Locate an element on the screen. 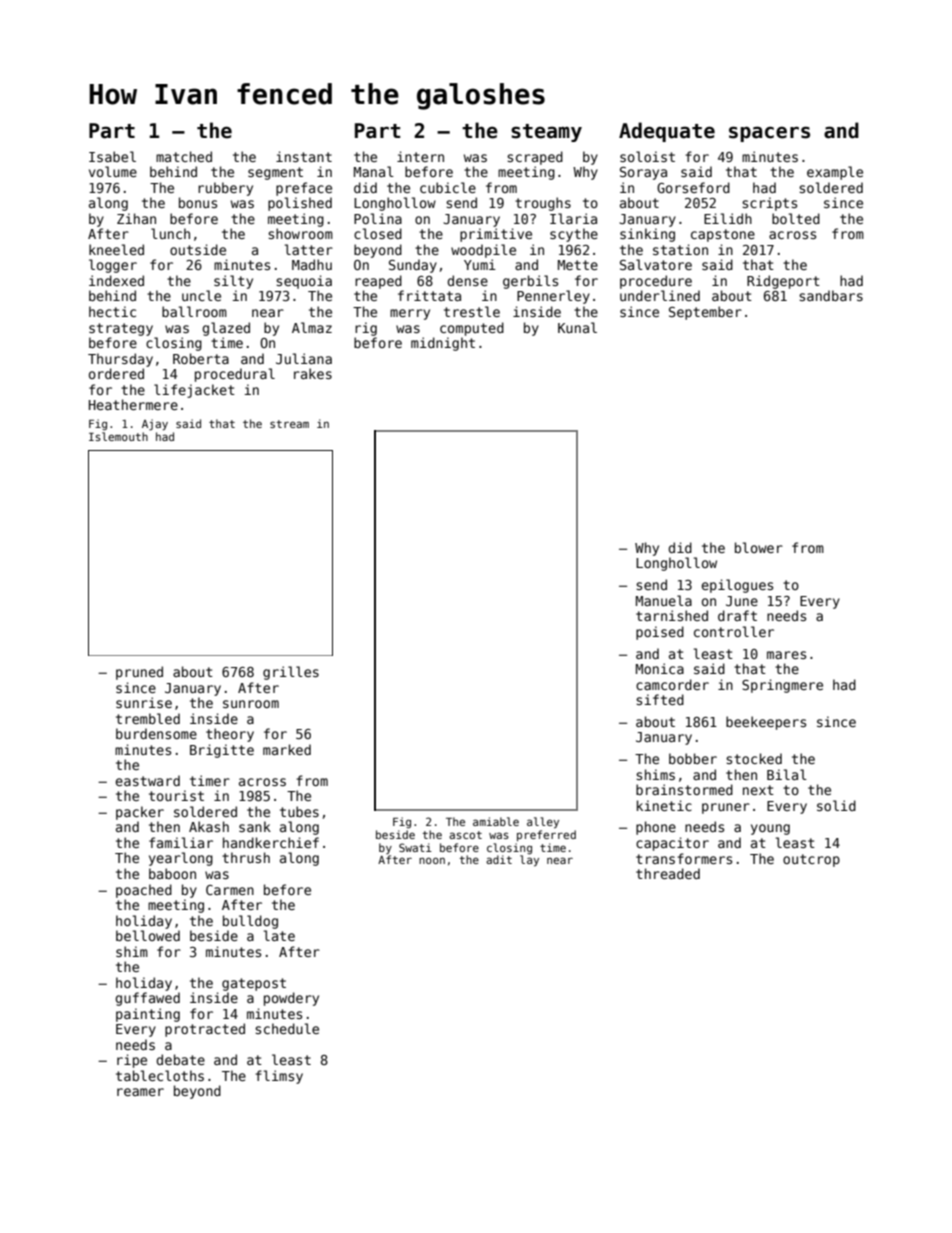 The image size is (952, 1233). schedule is located at coordinates (287, 1028).
